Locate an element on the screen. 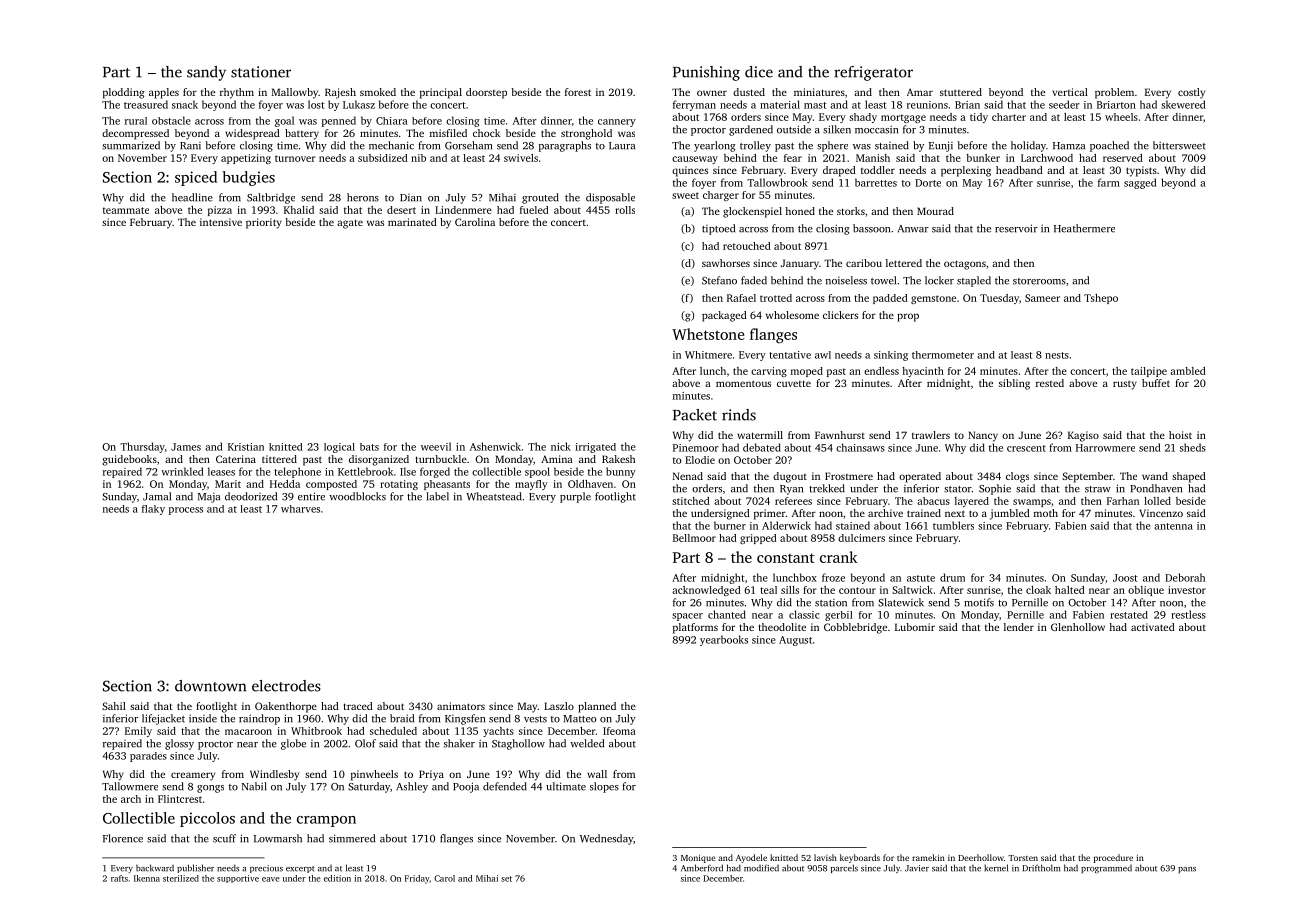 The width and height of the screenshot is (1308, 924). retouched is located at coordinates (747, 246).
